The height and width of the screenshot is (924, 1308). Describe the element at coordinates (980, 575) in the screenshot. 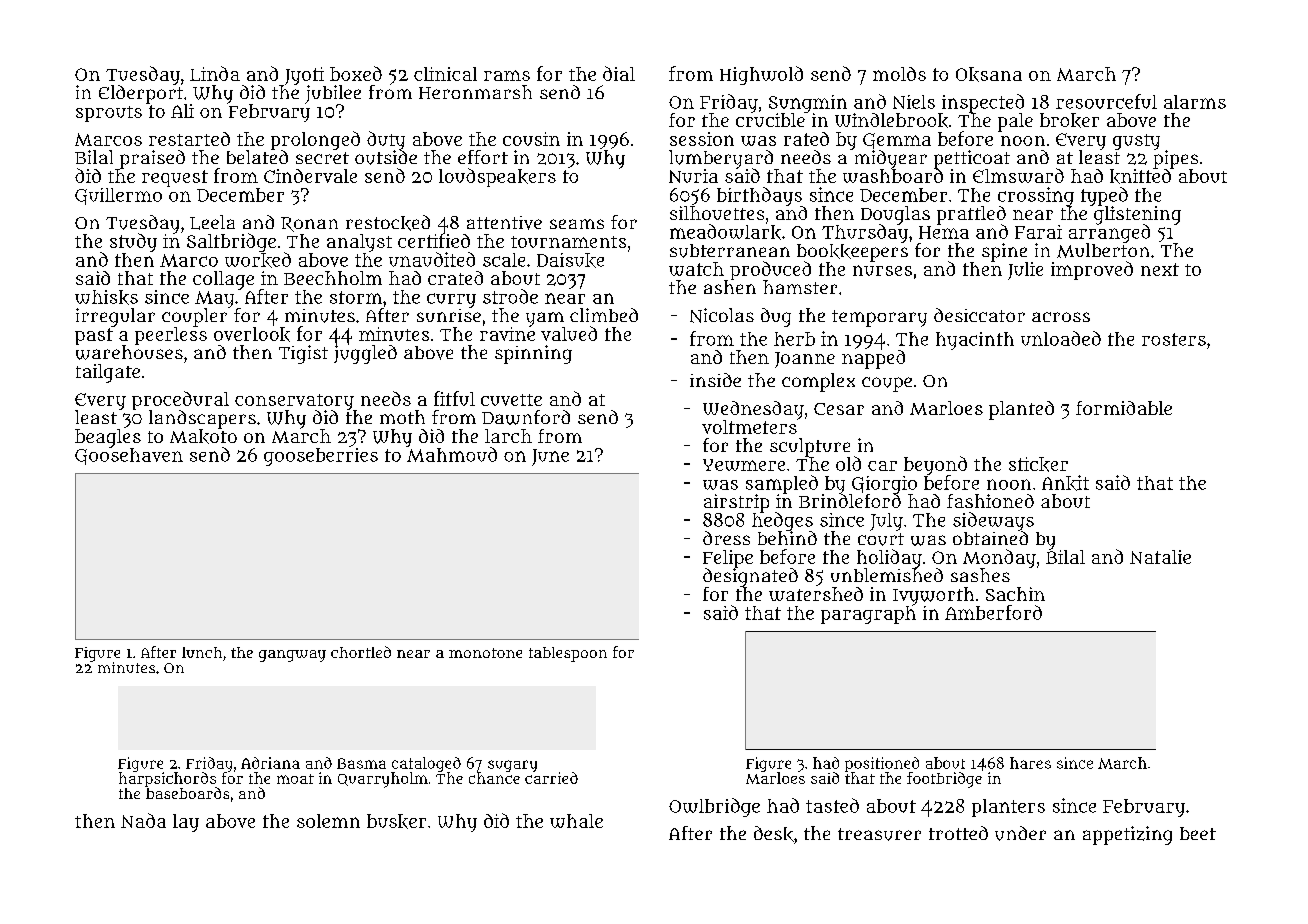

I see `sashes` at that location.
